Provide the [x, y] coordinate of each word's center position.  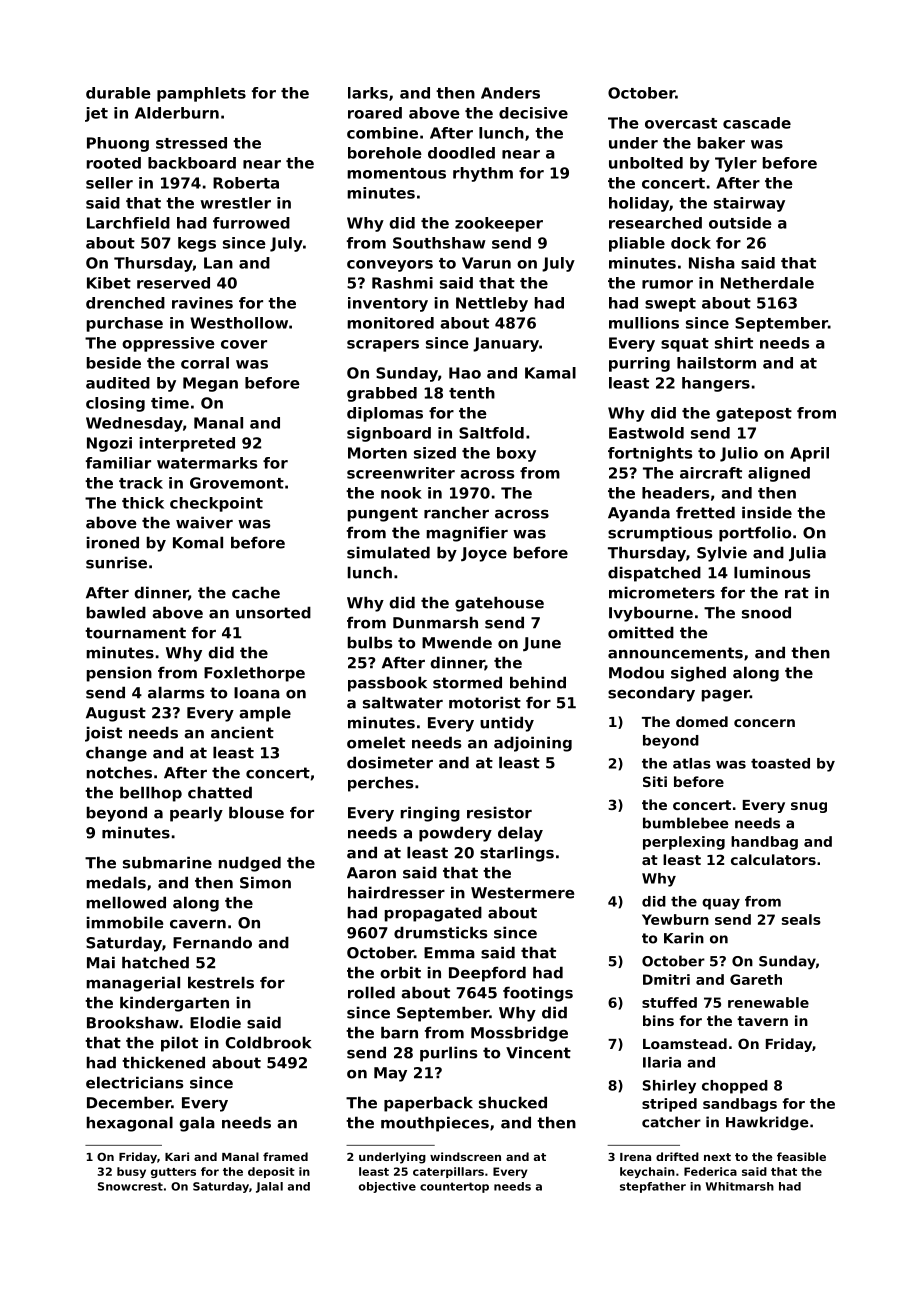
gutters [173, 1173]
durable [118, 93]
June [542, 644]
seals [801, 919]
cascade [757, 123]
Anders [510, 93]
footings [538, 994]
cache [256, 592]
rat [797, 593]
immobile [125, 922]
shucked [513, 1102]
